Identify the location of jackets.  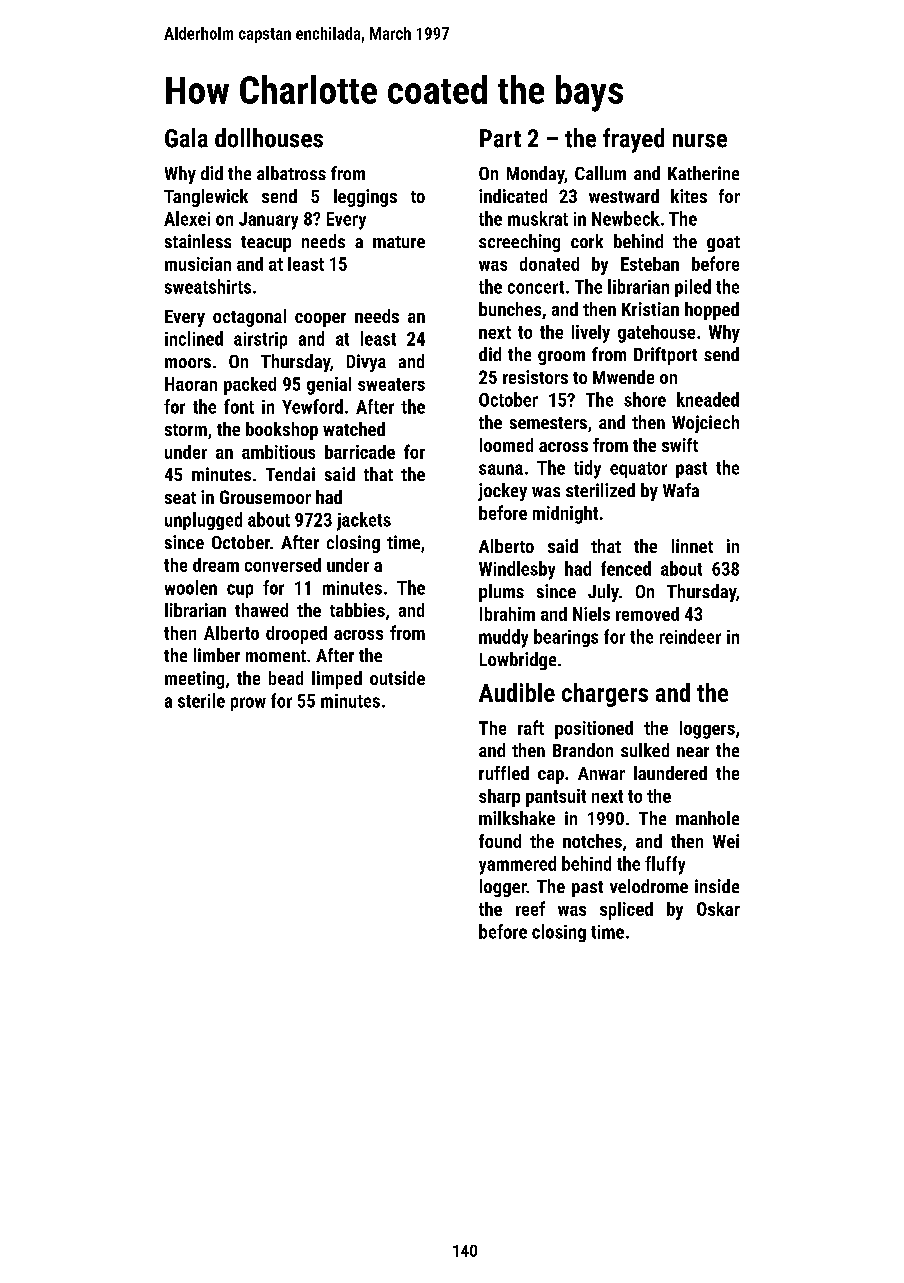
(364, 521).
